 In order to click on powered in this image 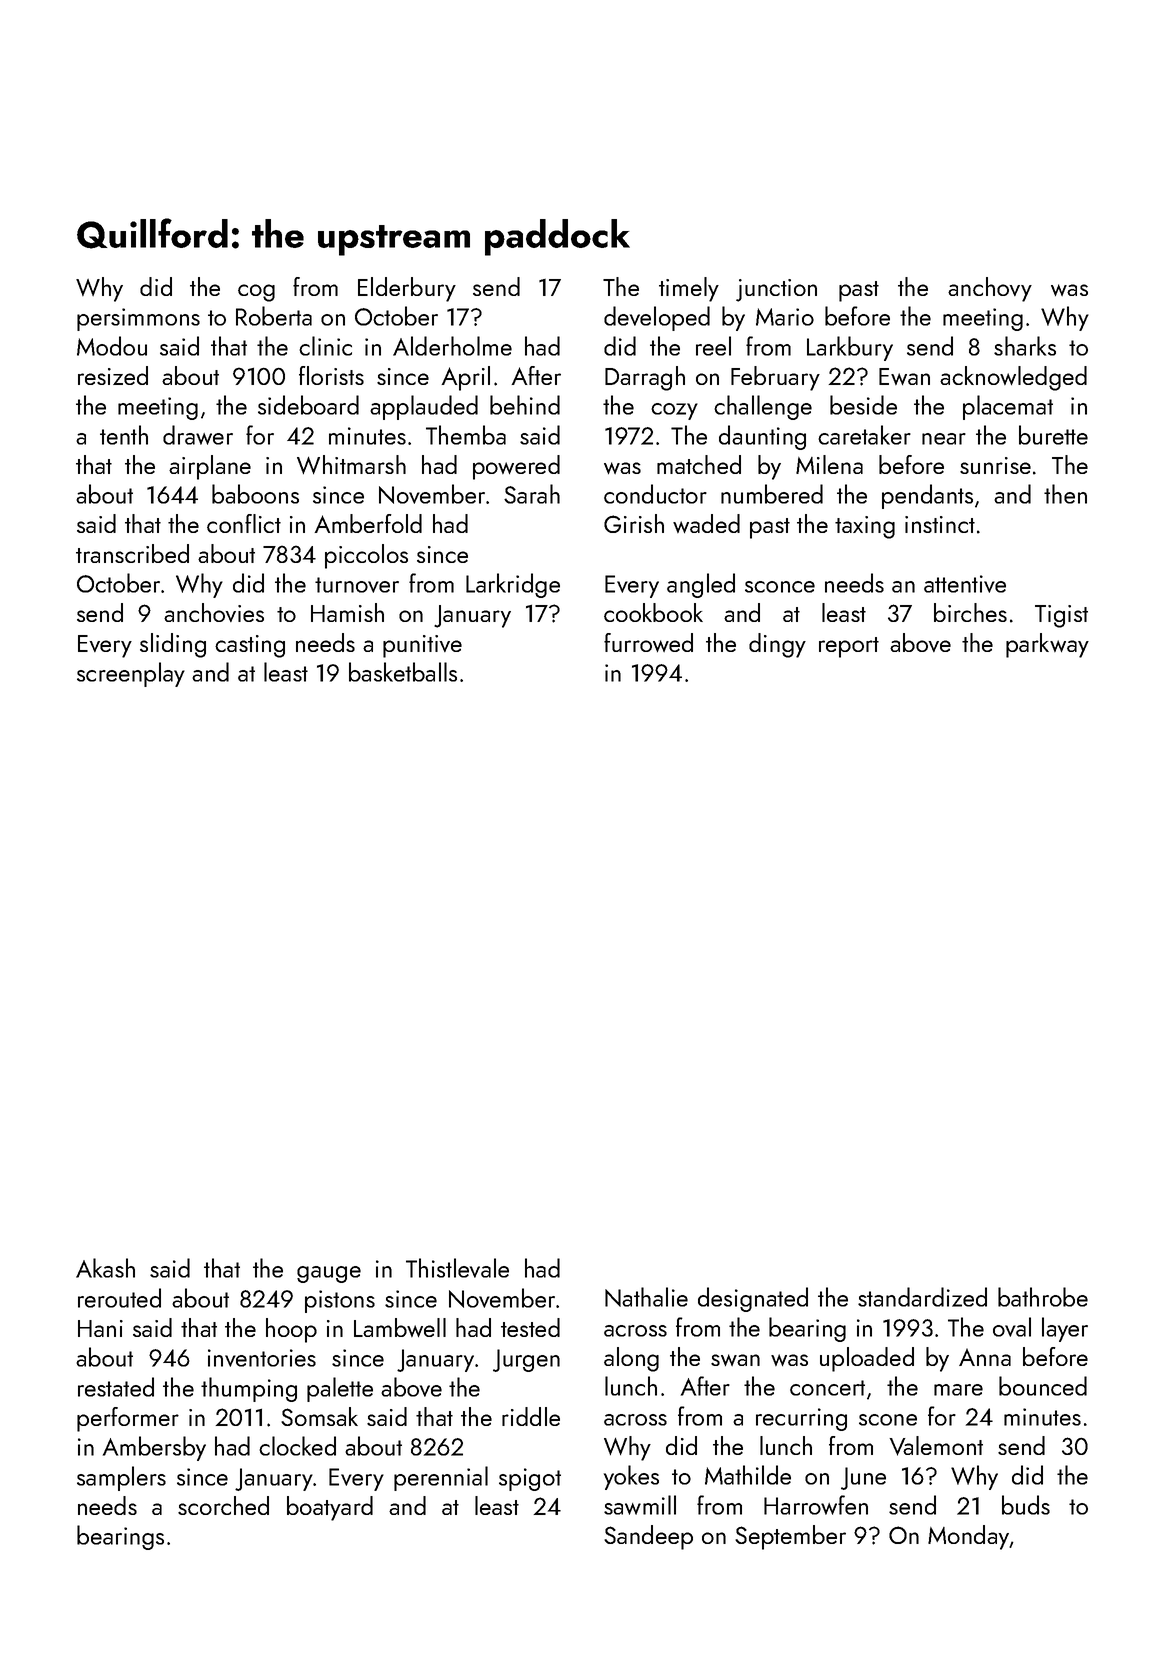, I will do `click(516, 467)`.
